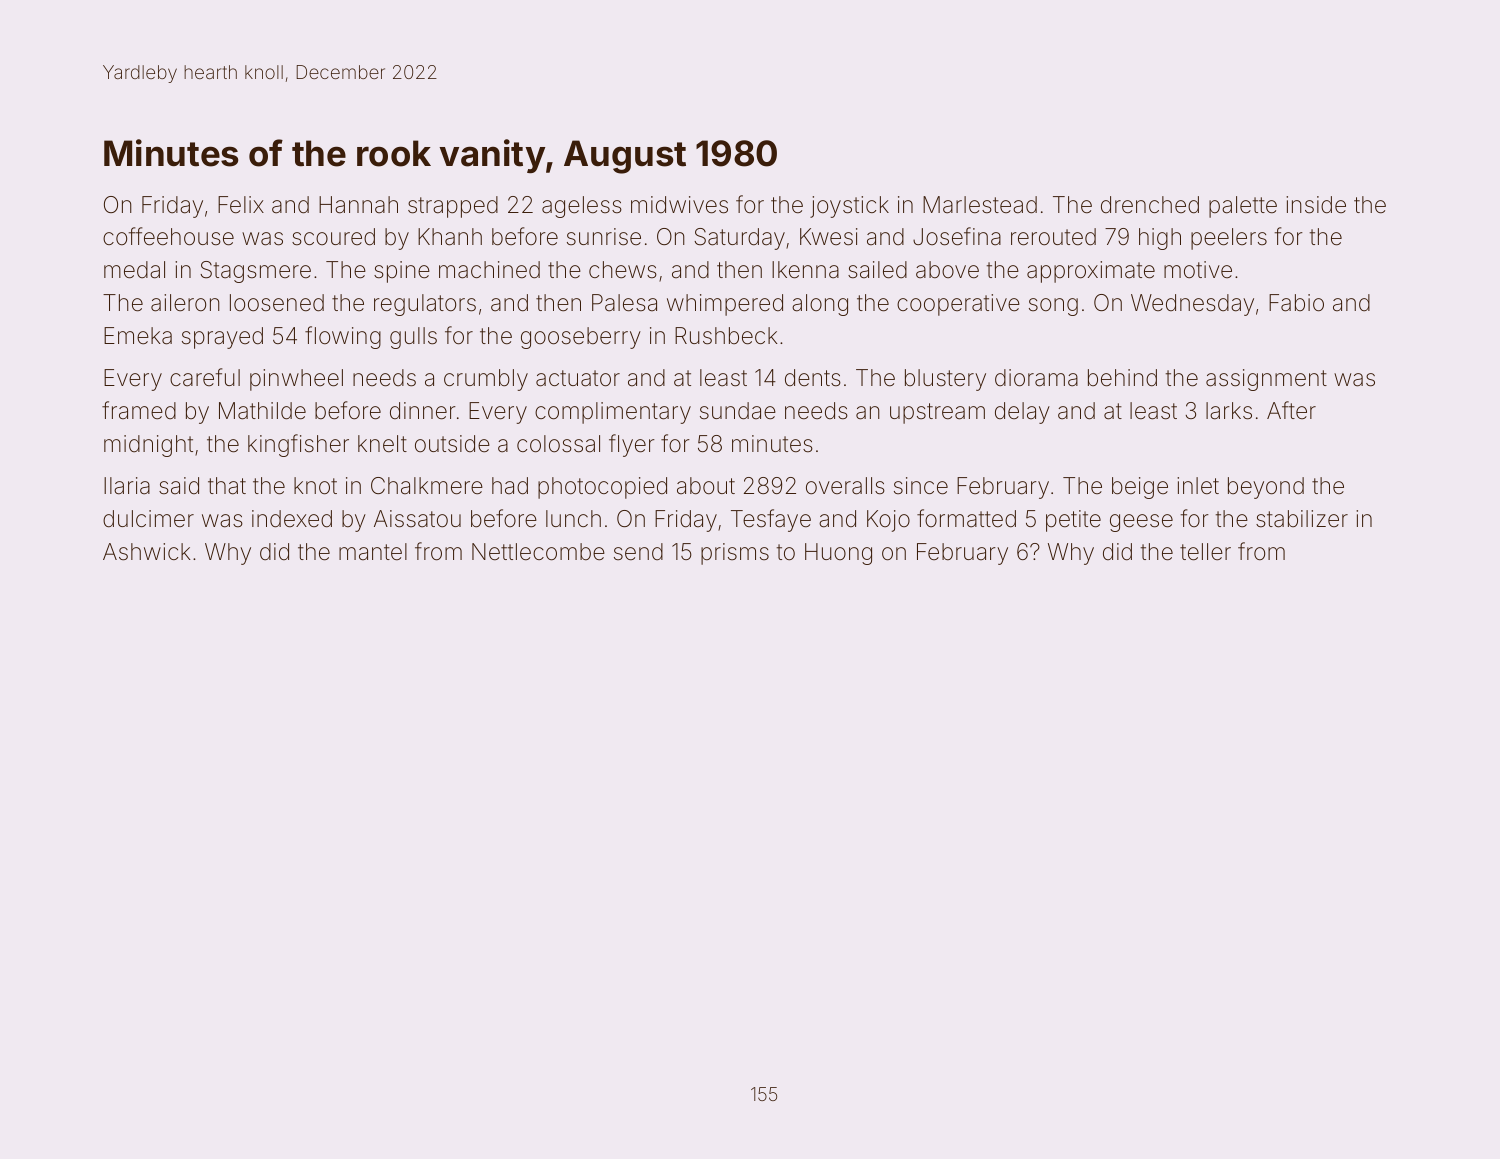 The height and width of the screenshot is (1159, 1500). Describe the element at coordinates (624, 303) in the screenshot. I see `Palesa` at that location.
